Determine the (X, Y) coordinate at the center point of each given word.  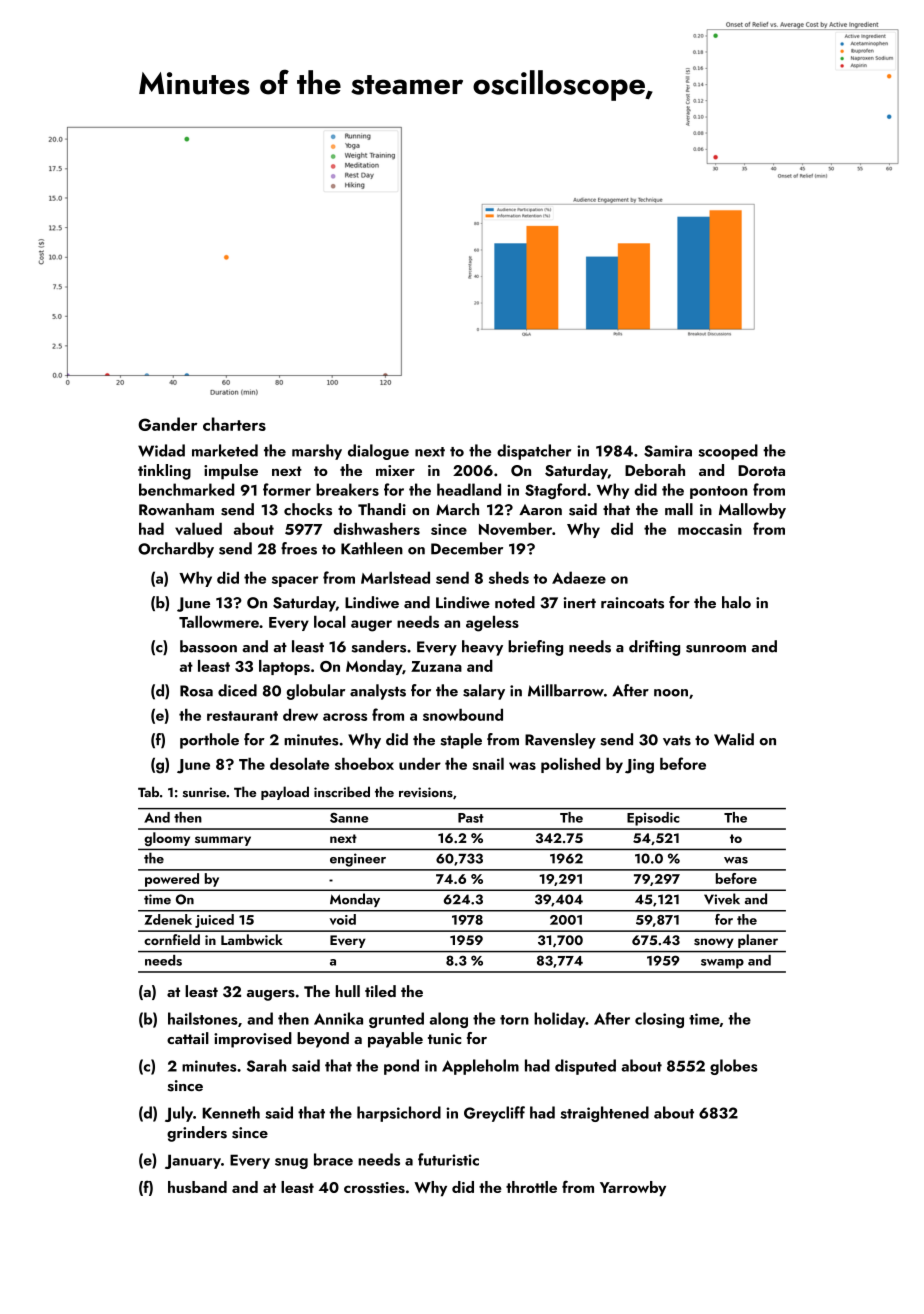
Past (471, 818)
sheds (509, 577)
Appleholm (480, 1067)
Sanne (349, 818)
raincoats (632, 603)
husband (197, 1187)
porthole (209, 741)
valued (198, 529)
